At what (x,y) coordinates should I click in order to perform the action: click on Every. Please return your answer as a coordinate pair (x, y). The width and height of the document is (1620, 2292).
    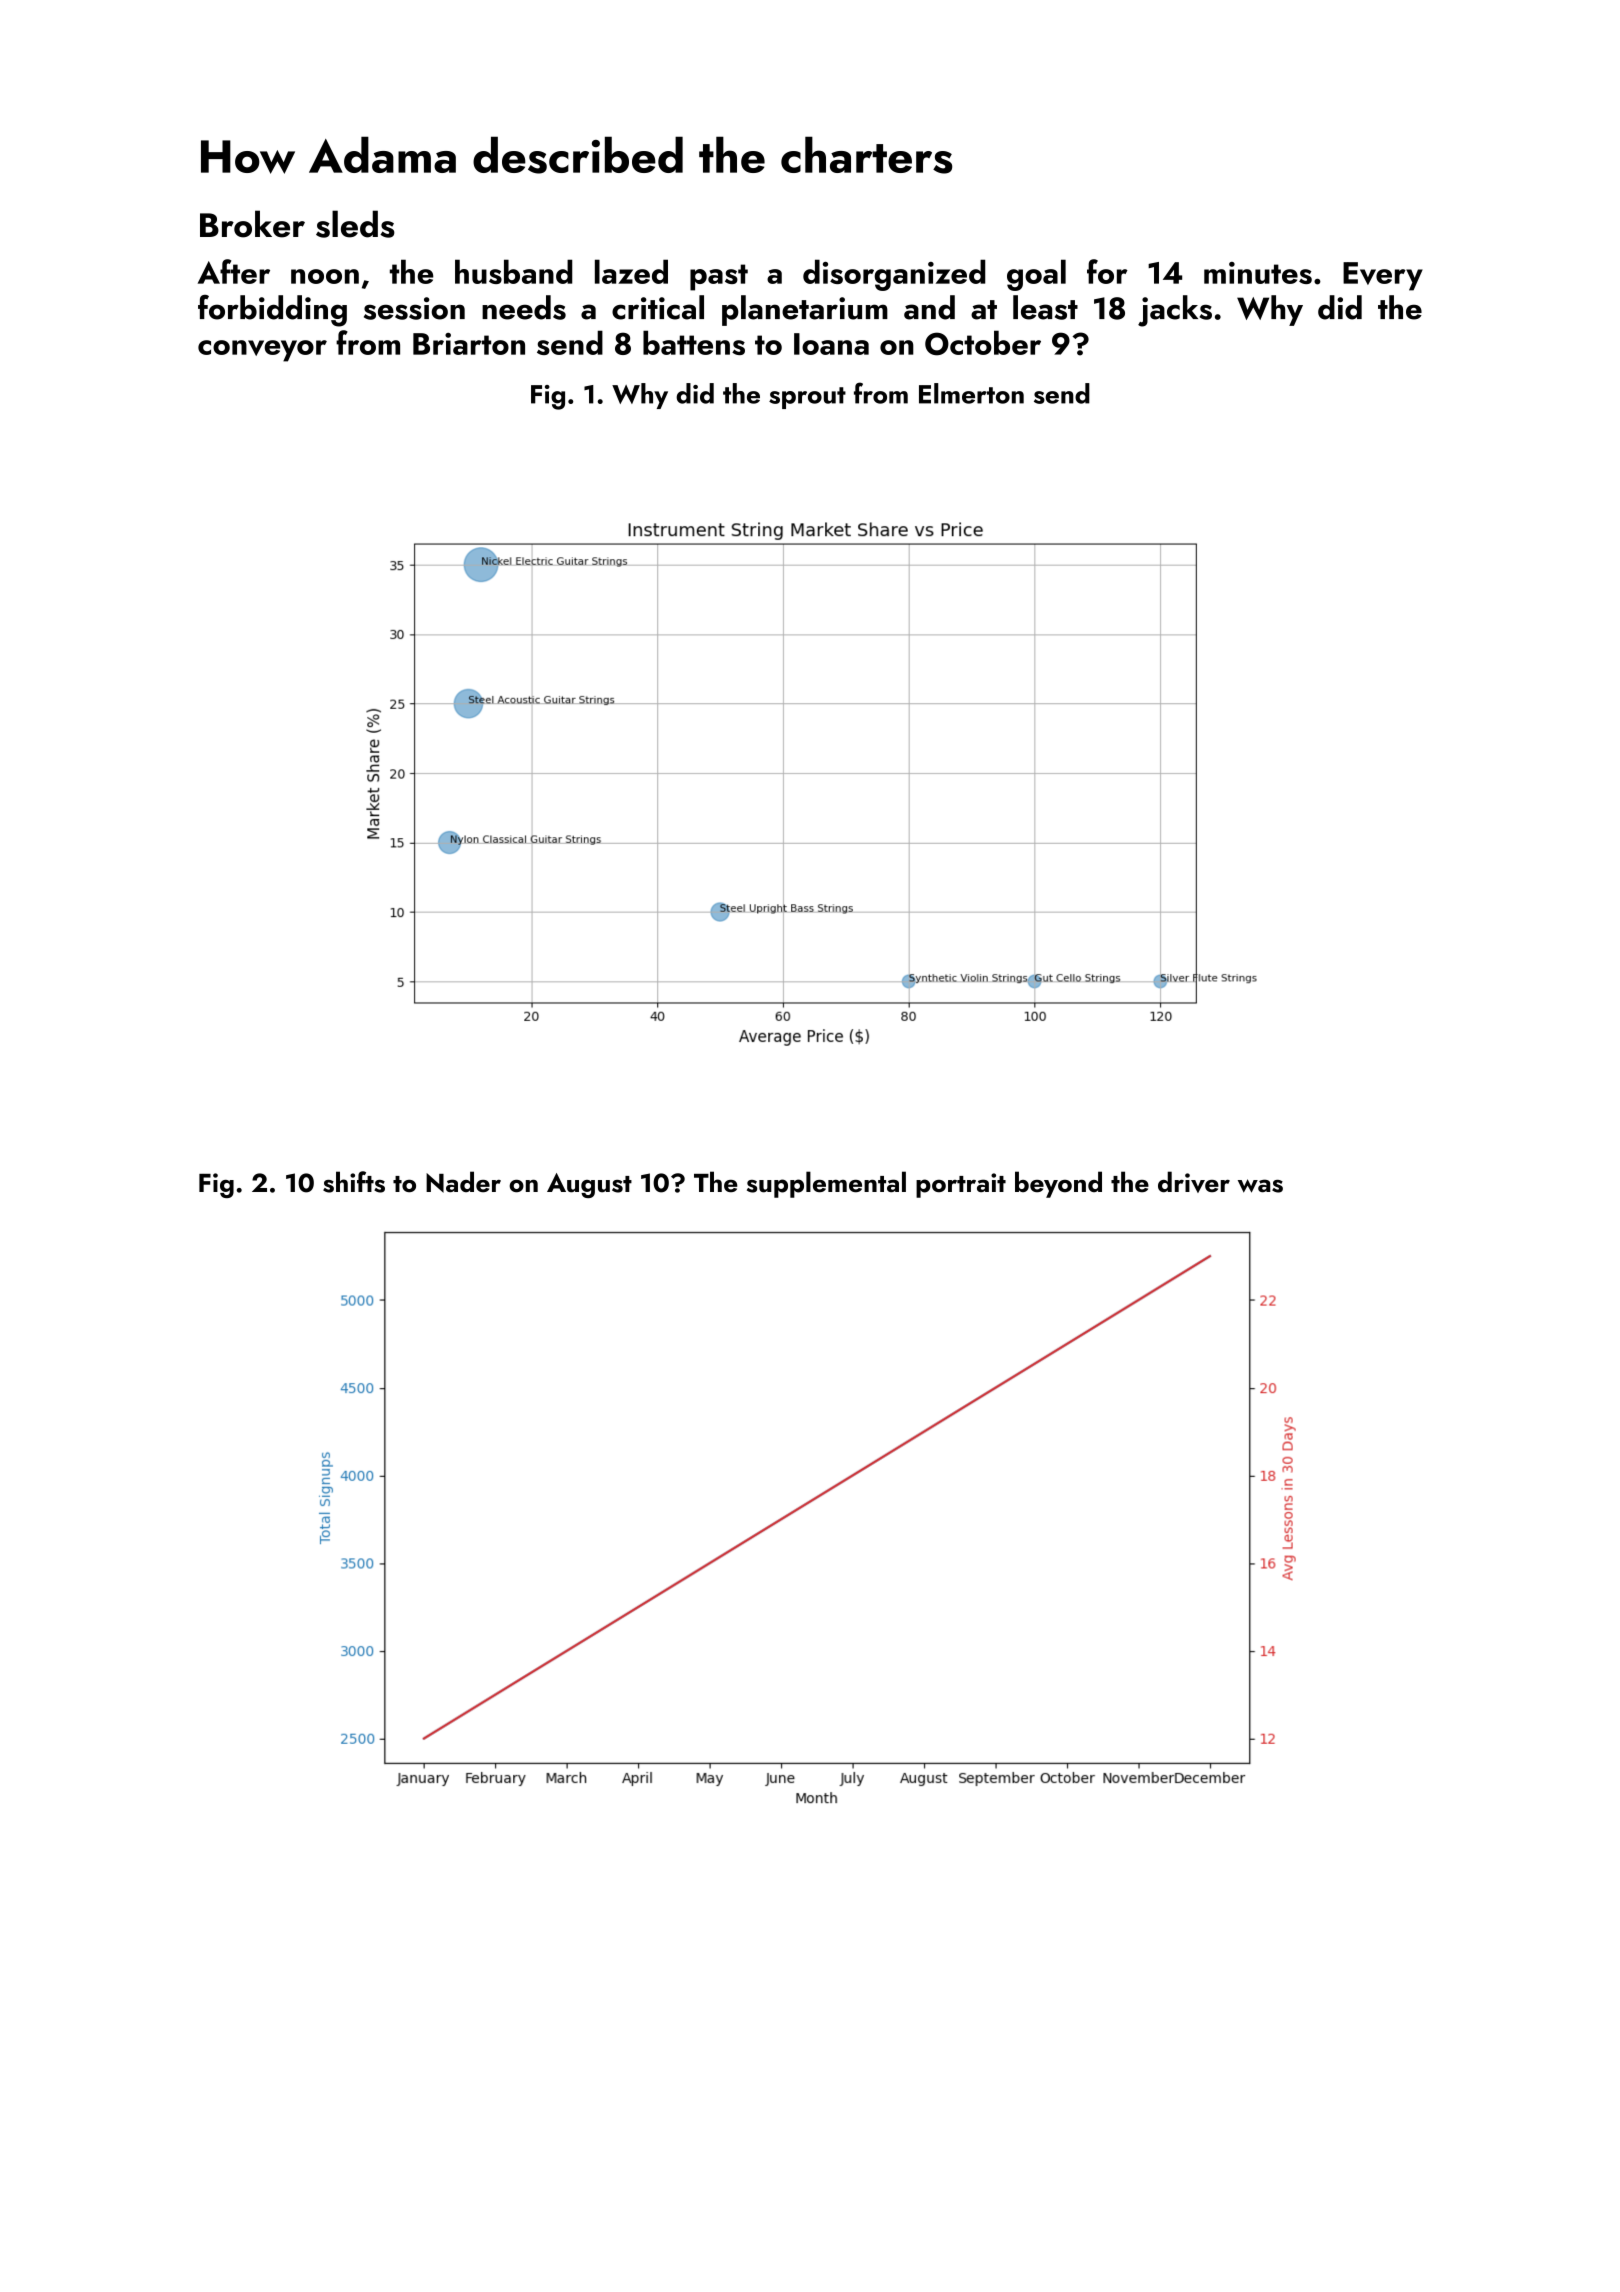
    Looking at the image, I should click on (1383, 276).
